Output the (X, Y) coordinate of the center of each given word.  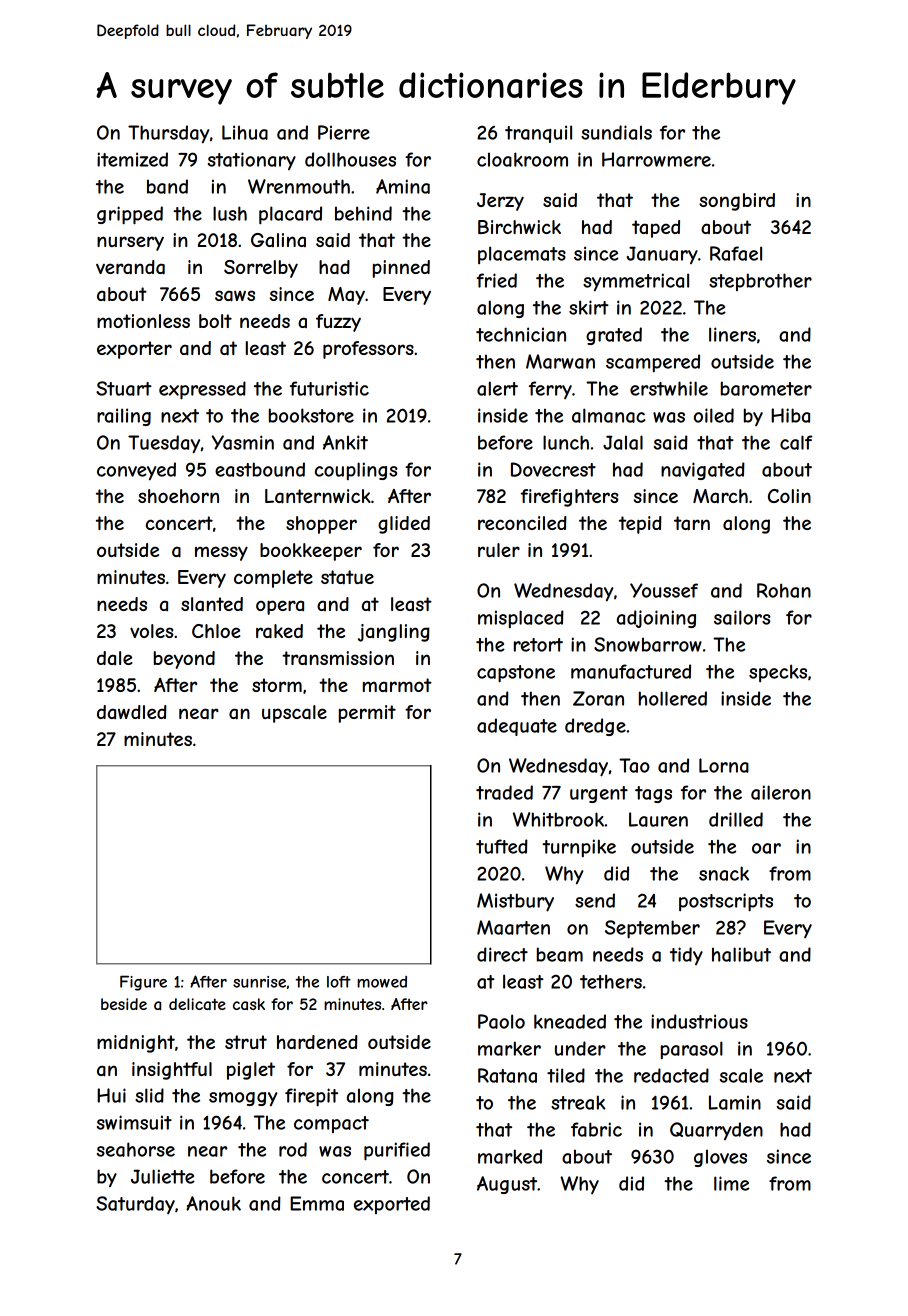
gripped (130, 215)
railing (124, 417)
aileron (781, 792)
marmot (397, 685)
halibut (741, 954)
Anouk (213, 1203)
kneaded (570, 1021)
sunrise (259, 982)
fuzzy (338, 323)
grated (614, 336)
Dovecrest (553, 469)
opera (280, 607)
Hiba (790, 415)
